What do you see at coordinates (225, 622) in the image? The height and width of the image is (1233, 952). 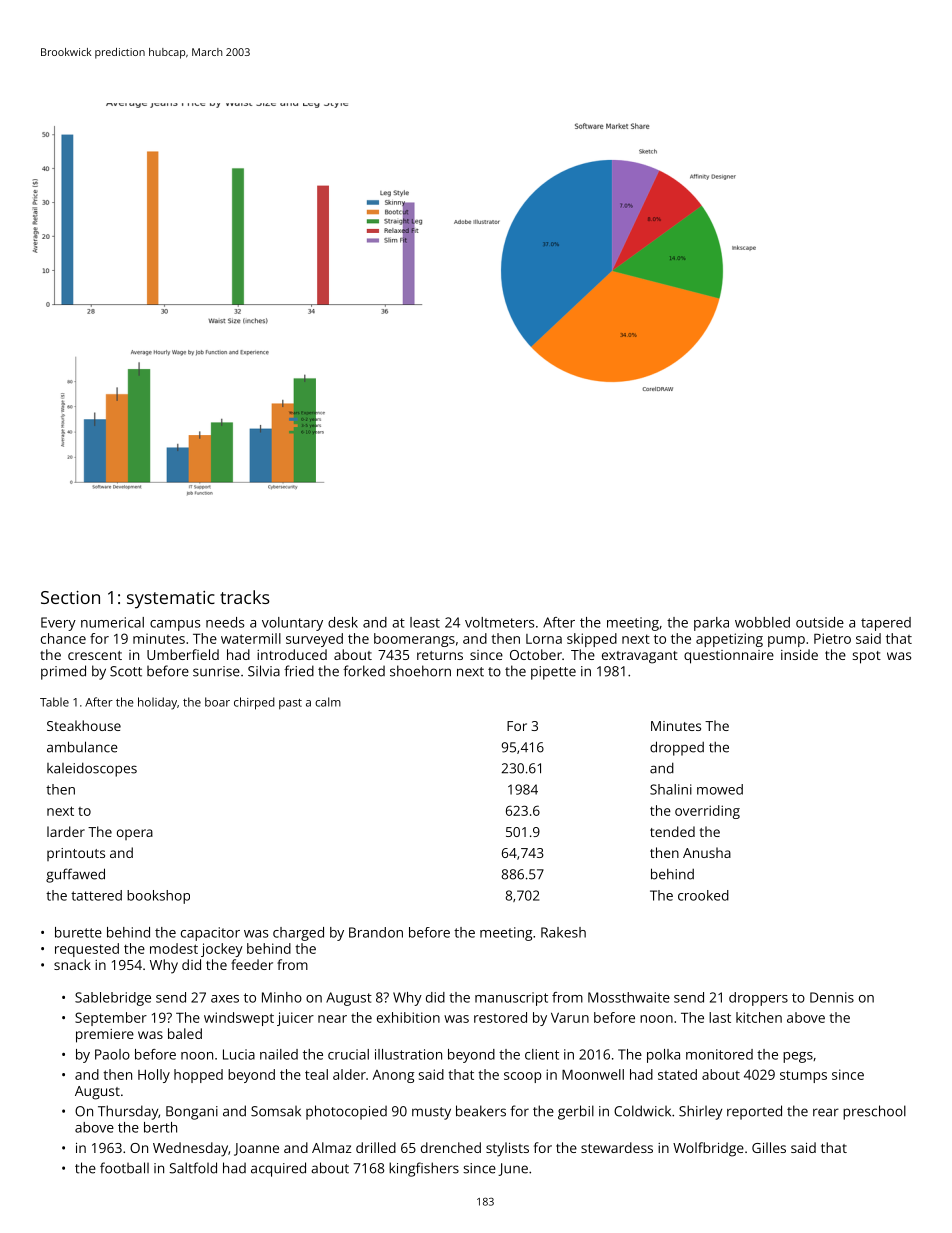 I see `needs` at bounding box center [225, 622].
